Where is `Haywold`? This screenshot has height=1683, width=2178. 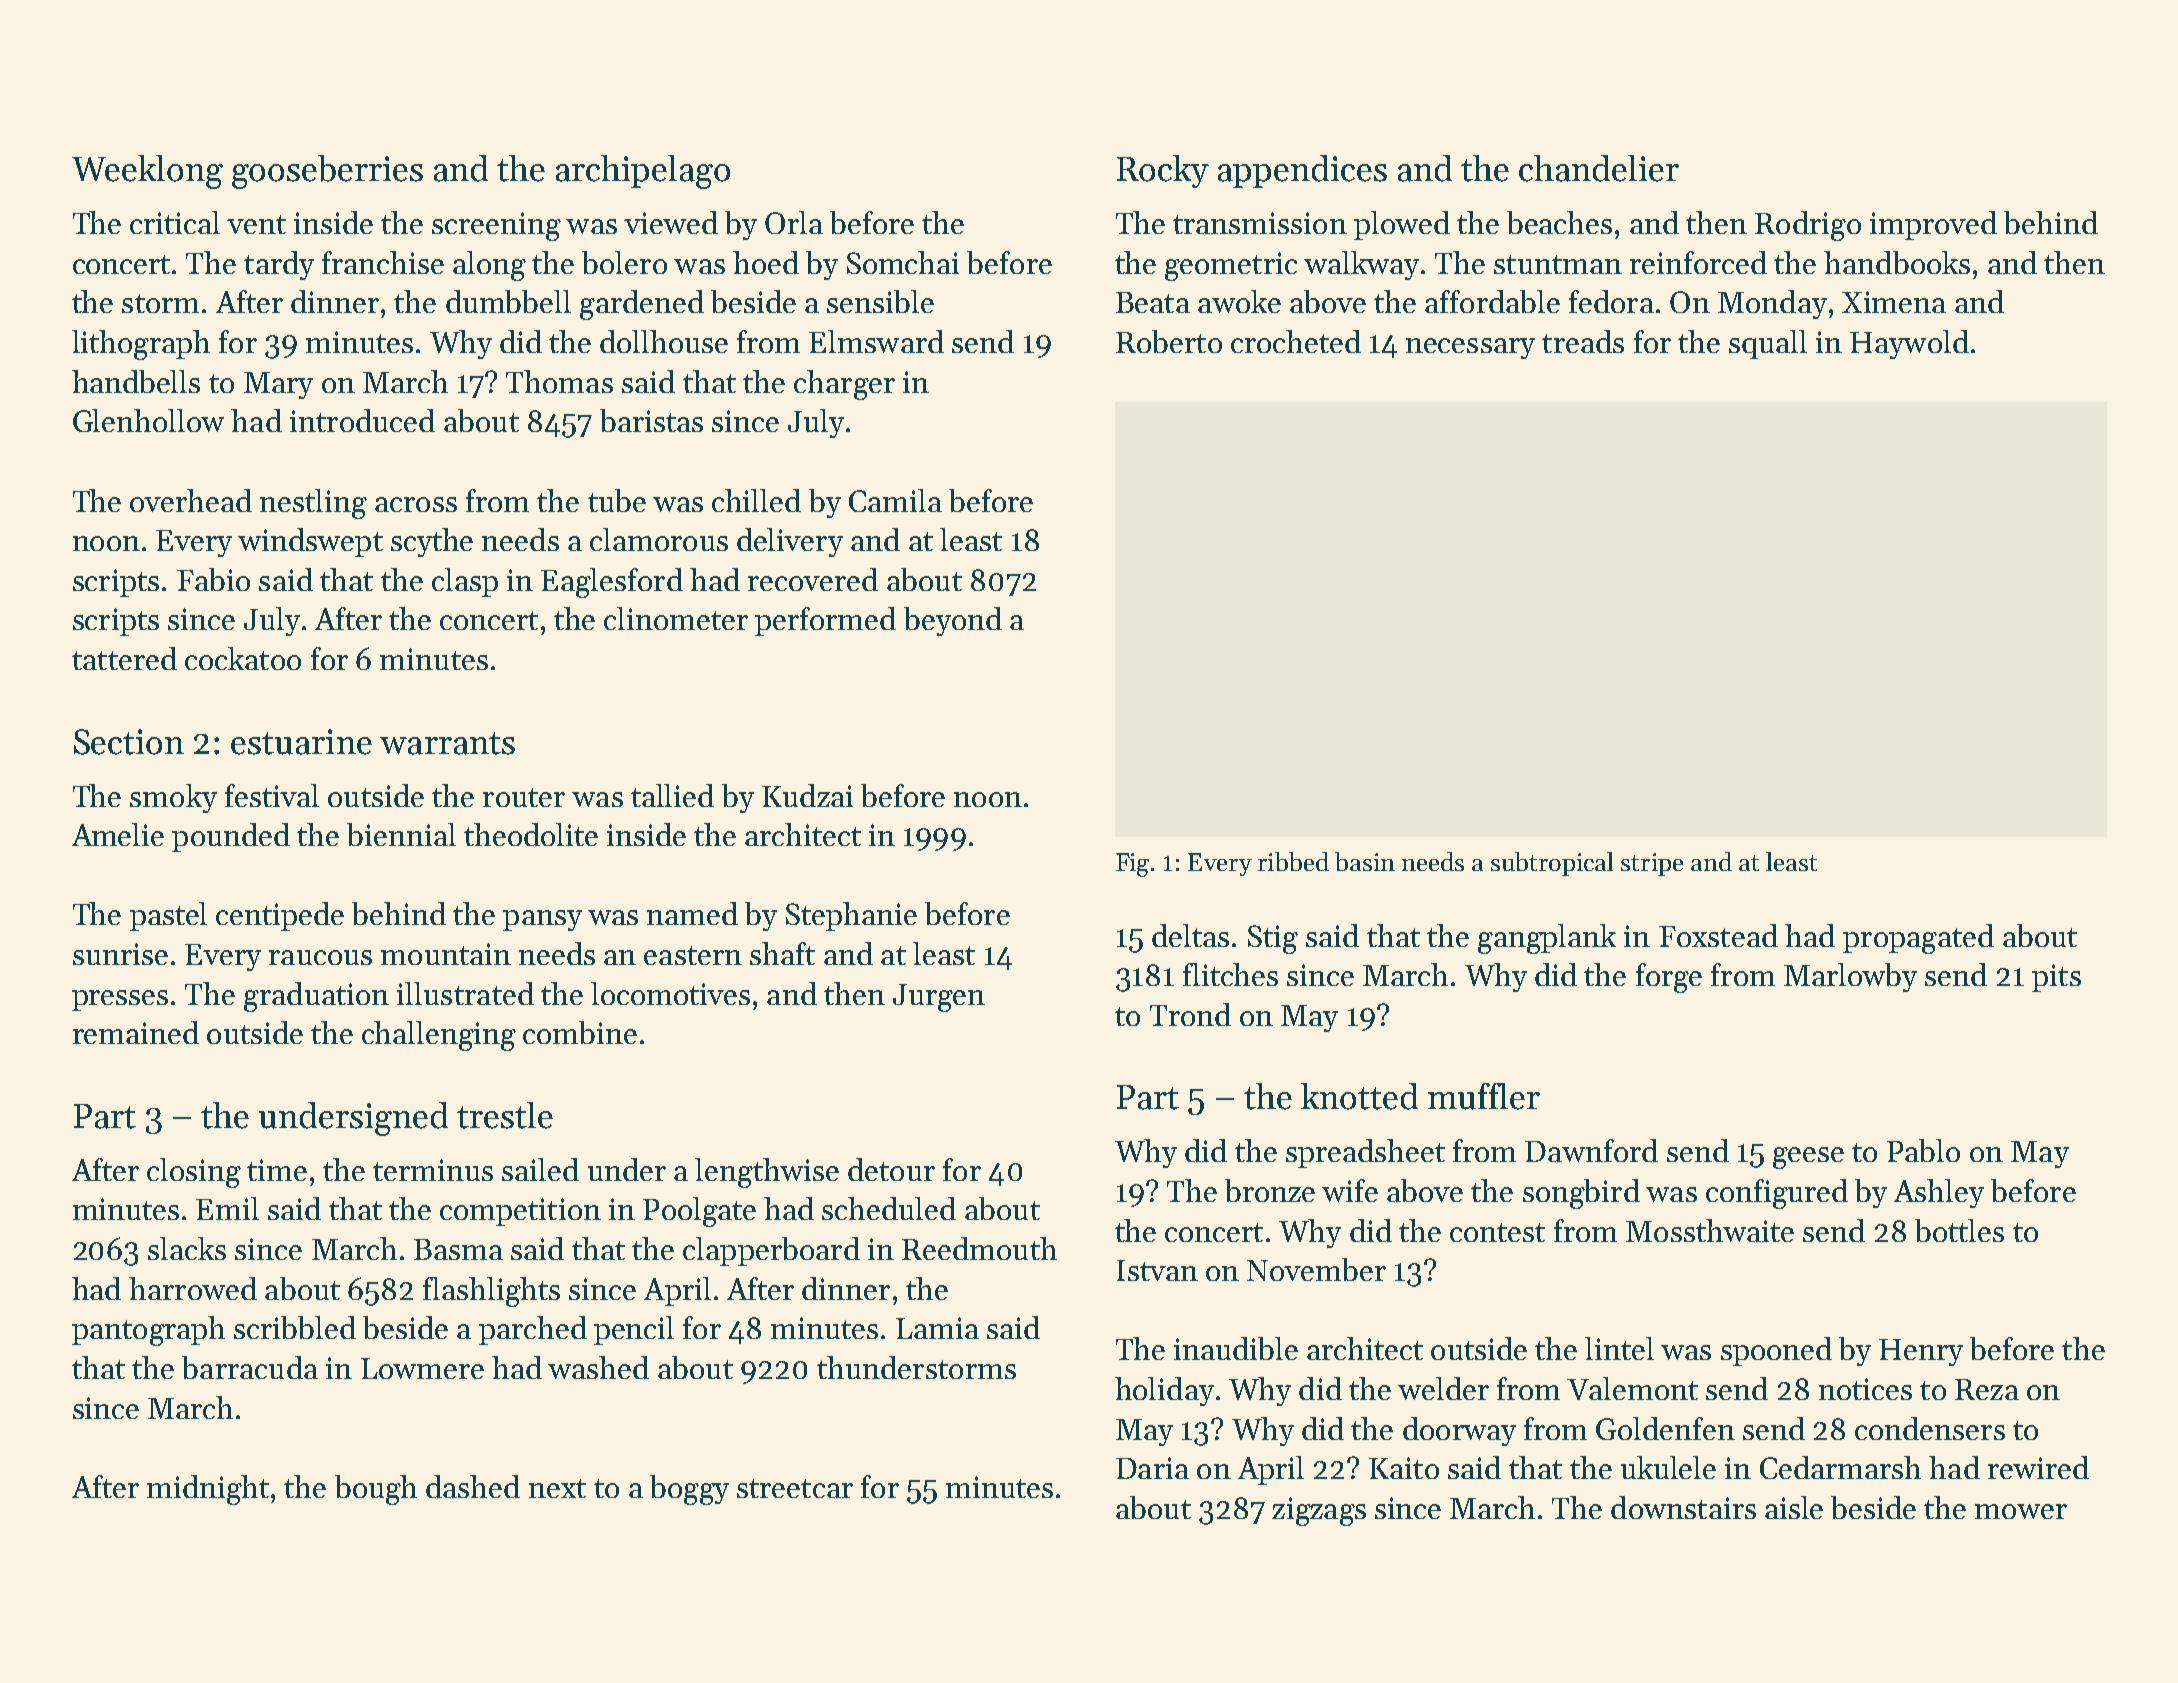
Haywold is located at coordinates (1909, 344).
